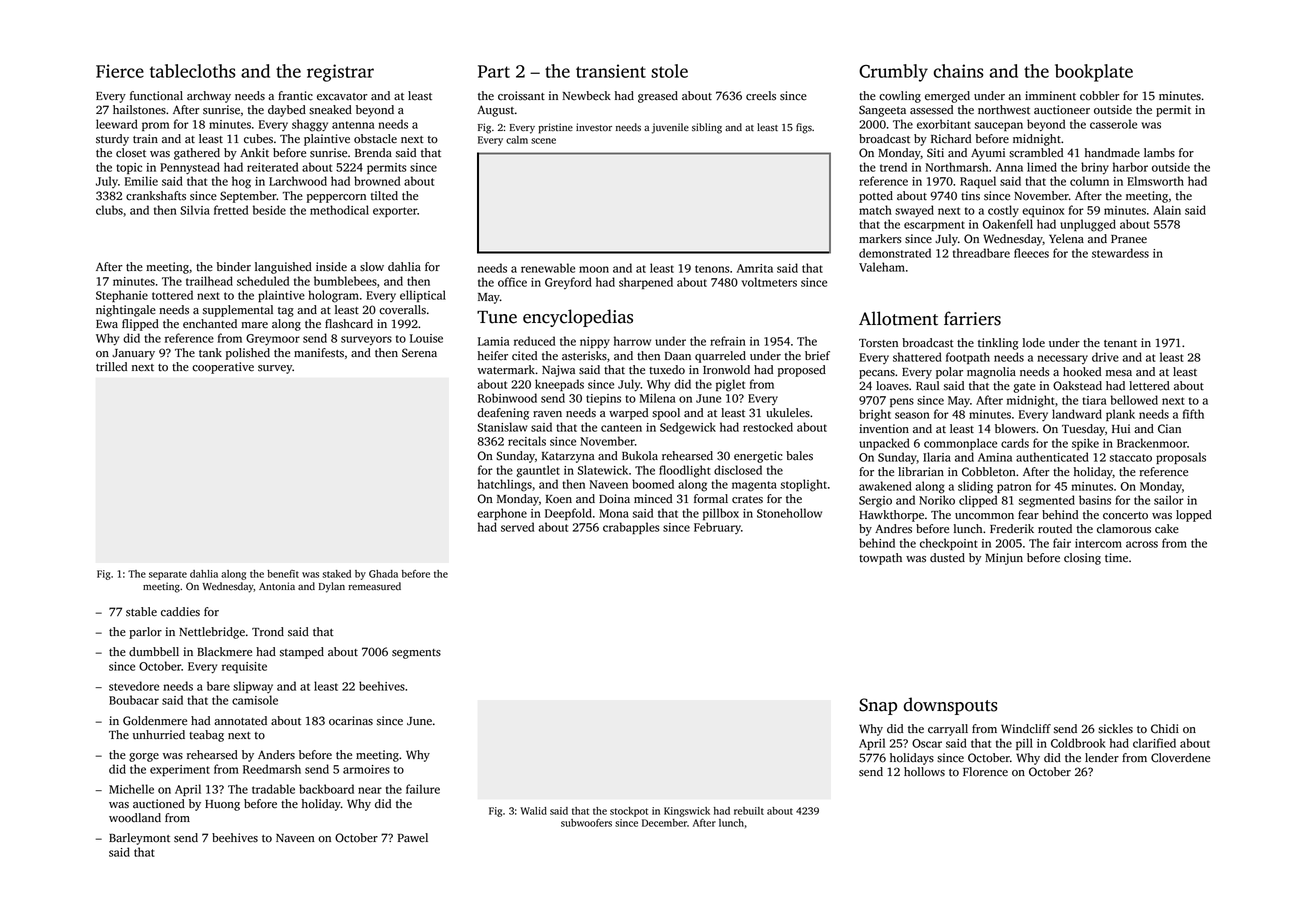 The height and width of the screenshot is (924, 1308). Describe the element at coordinates (586, 823) in the screenshot. I see `subwoofers` at that location.
